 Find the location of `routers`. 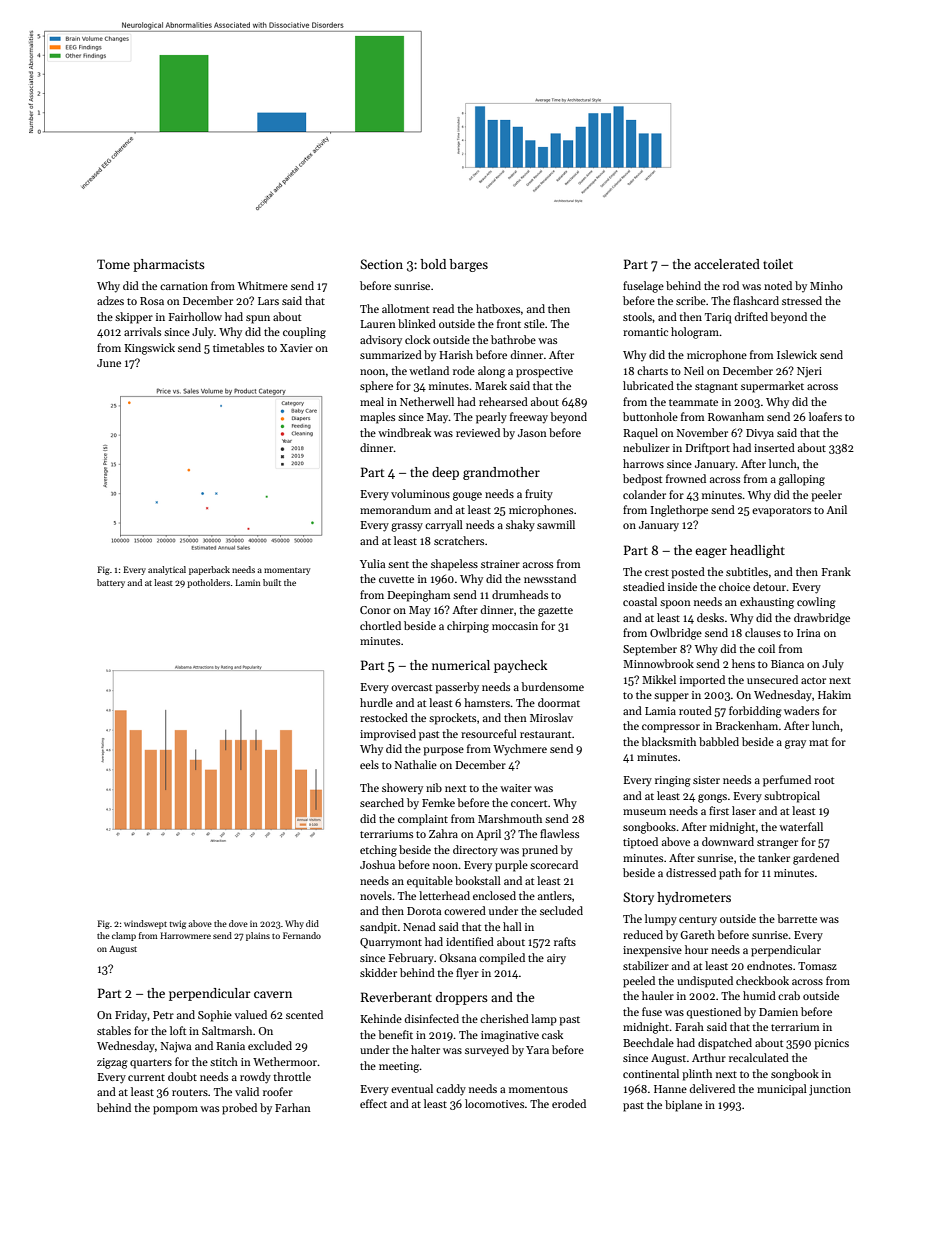

routers is located at coordinates (190, 1092).
